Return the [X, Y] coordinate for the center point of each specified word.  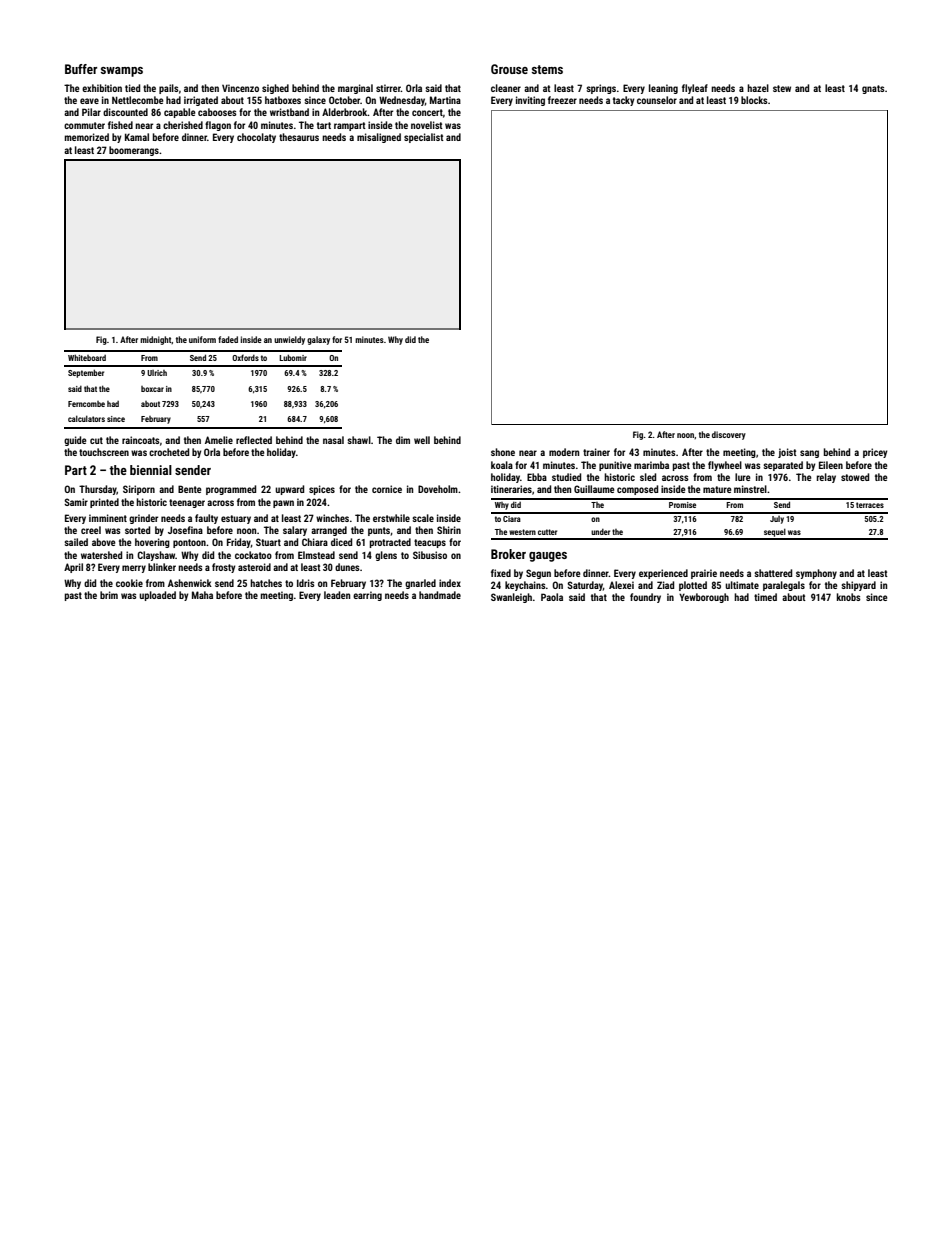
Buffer [81, 69]
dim [403, 440]
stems [547, 69]
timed [765, 597]
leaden [337, 595]
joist [787, 453]
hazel [758, 88]
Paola [552, 597]
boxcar [152, 389]
